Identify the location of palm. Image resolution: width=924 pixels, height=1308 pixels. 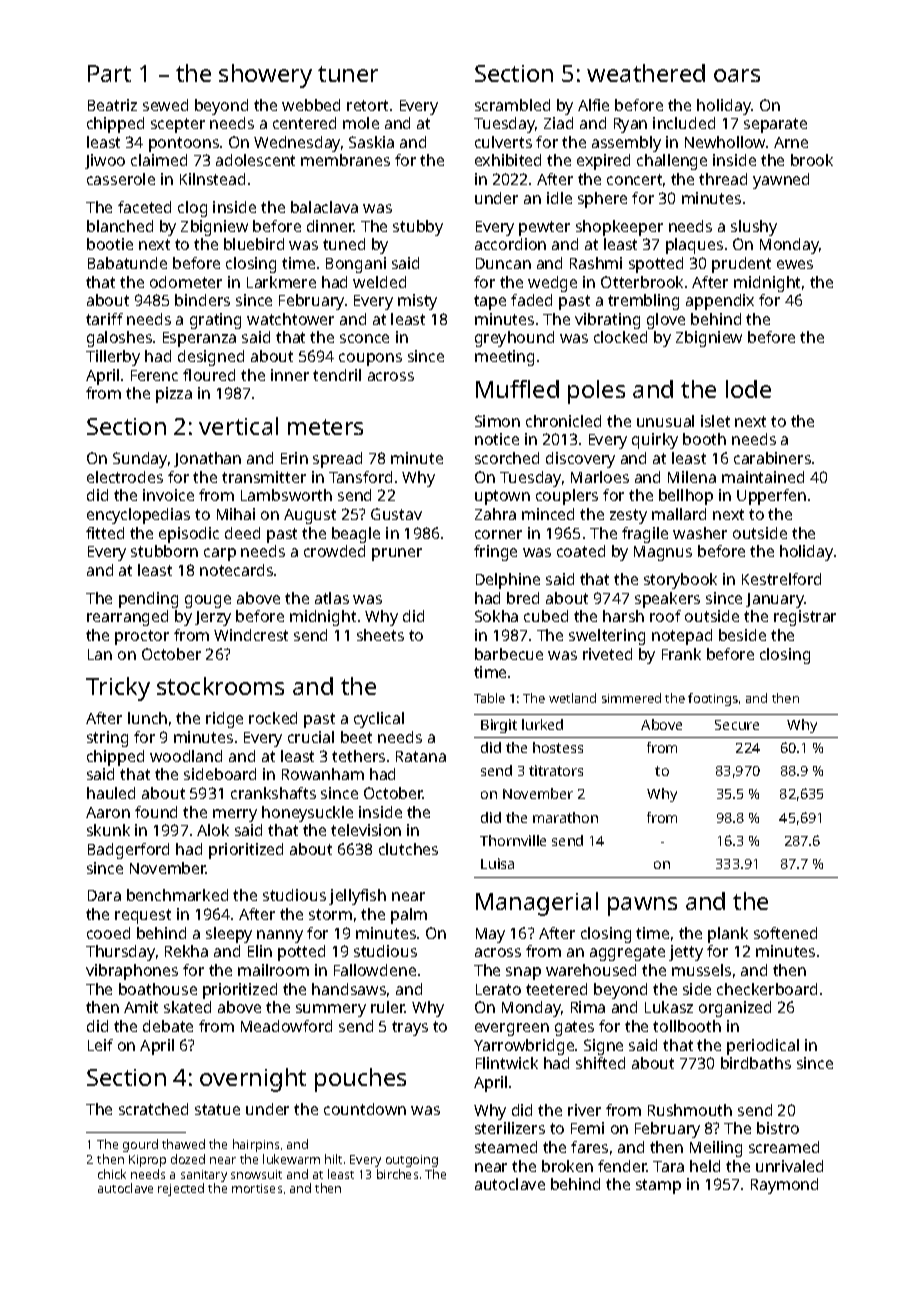
(409, 916).
